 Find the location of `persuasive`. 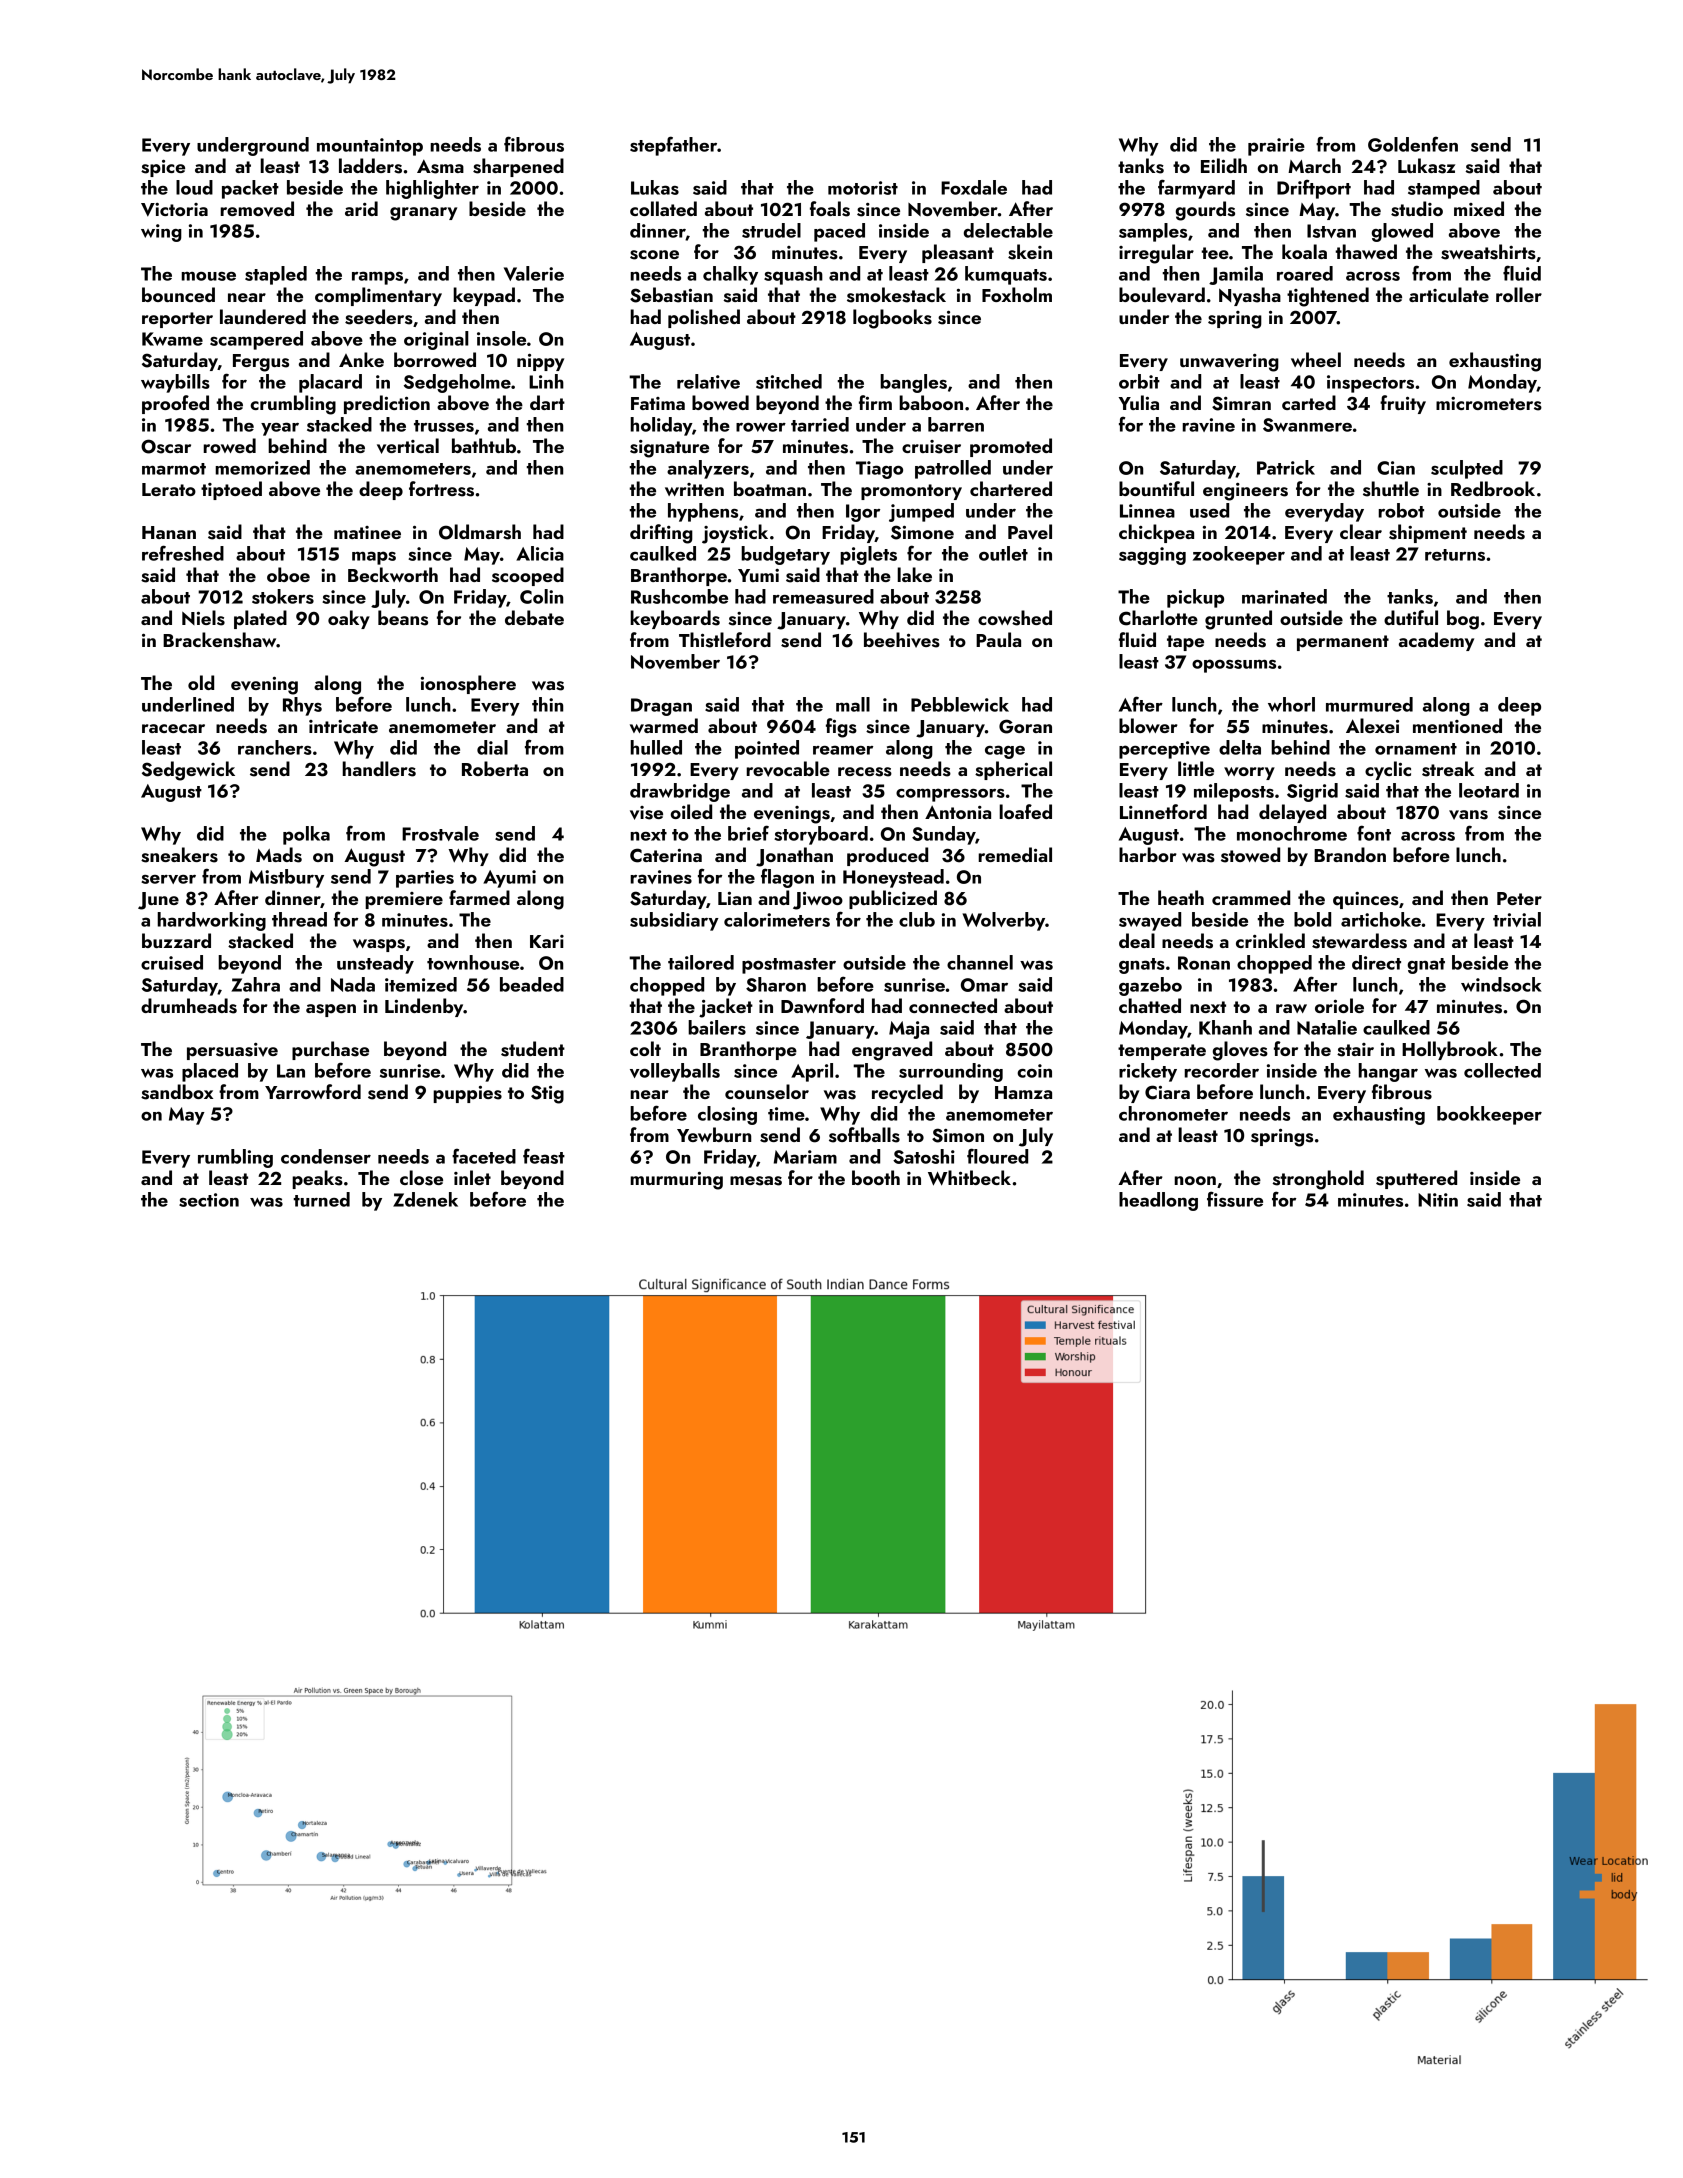

persuasive is located at coordinates (232, 1051).
